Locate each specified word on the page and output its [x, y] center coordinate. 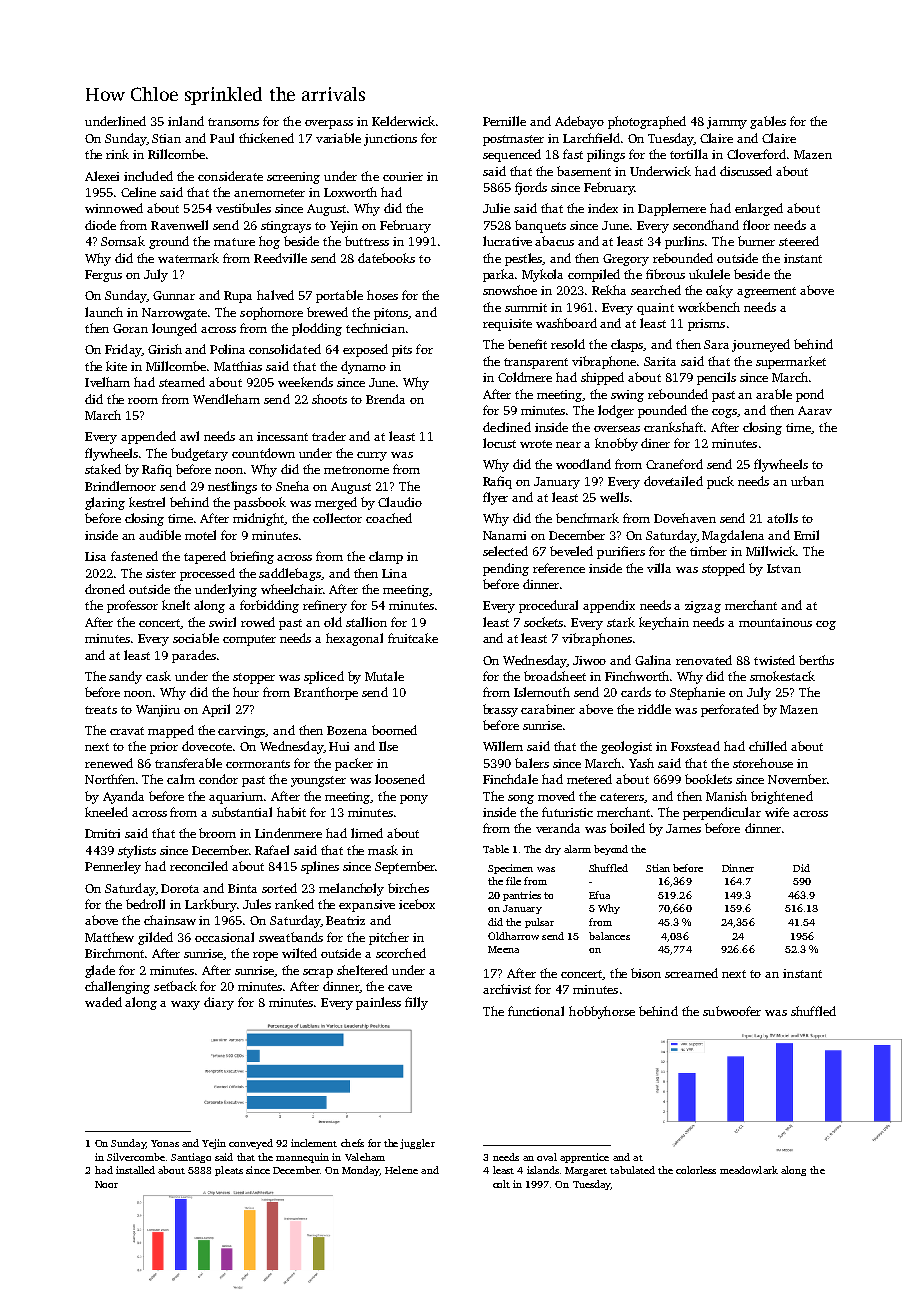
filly [416, 1003]
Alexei [102, 176]
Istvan [784, 568]
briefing [252, 557]
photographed [647, 122]
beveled [571, 551]
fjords [531, 188]
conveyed [251, 1144]
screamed [691, 973]
